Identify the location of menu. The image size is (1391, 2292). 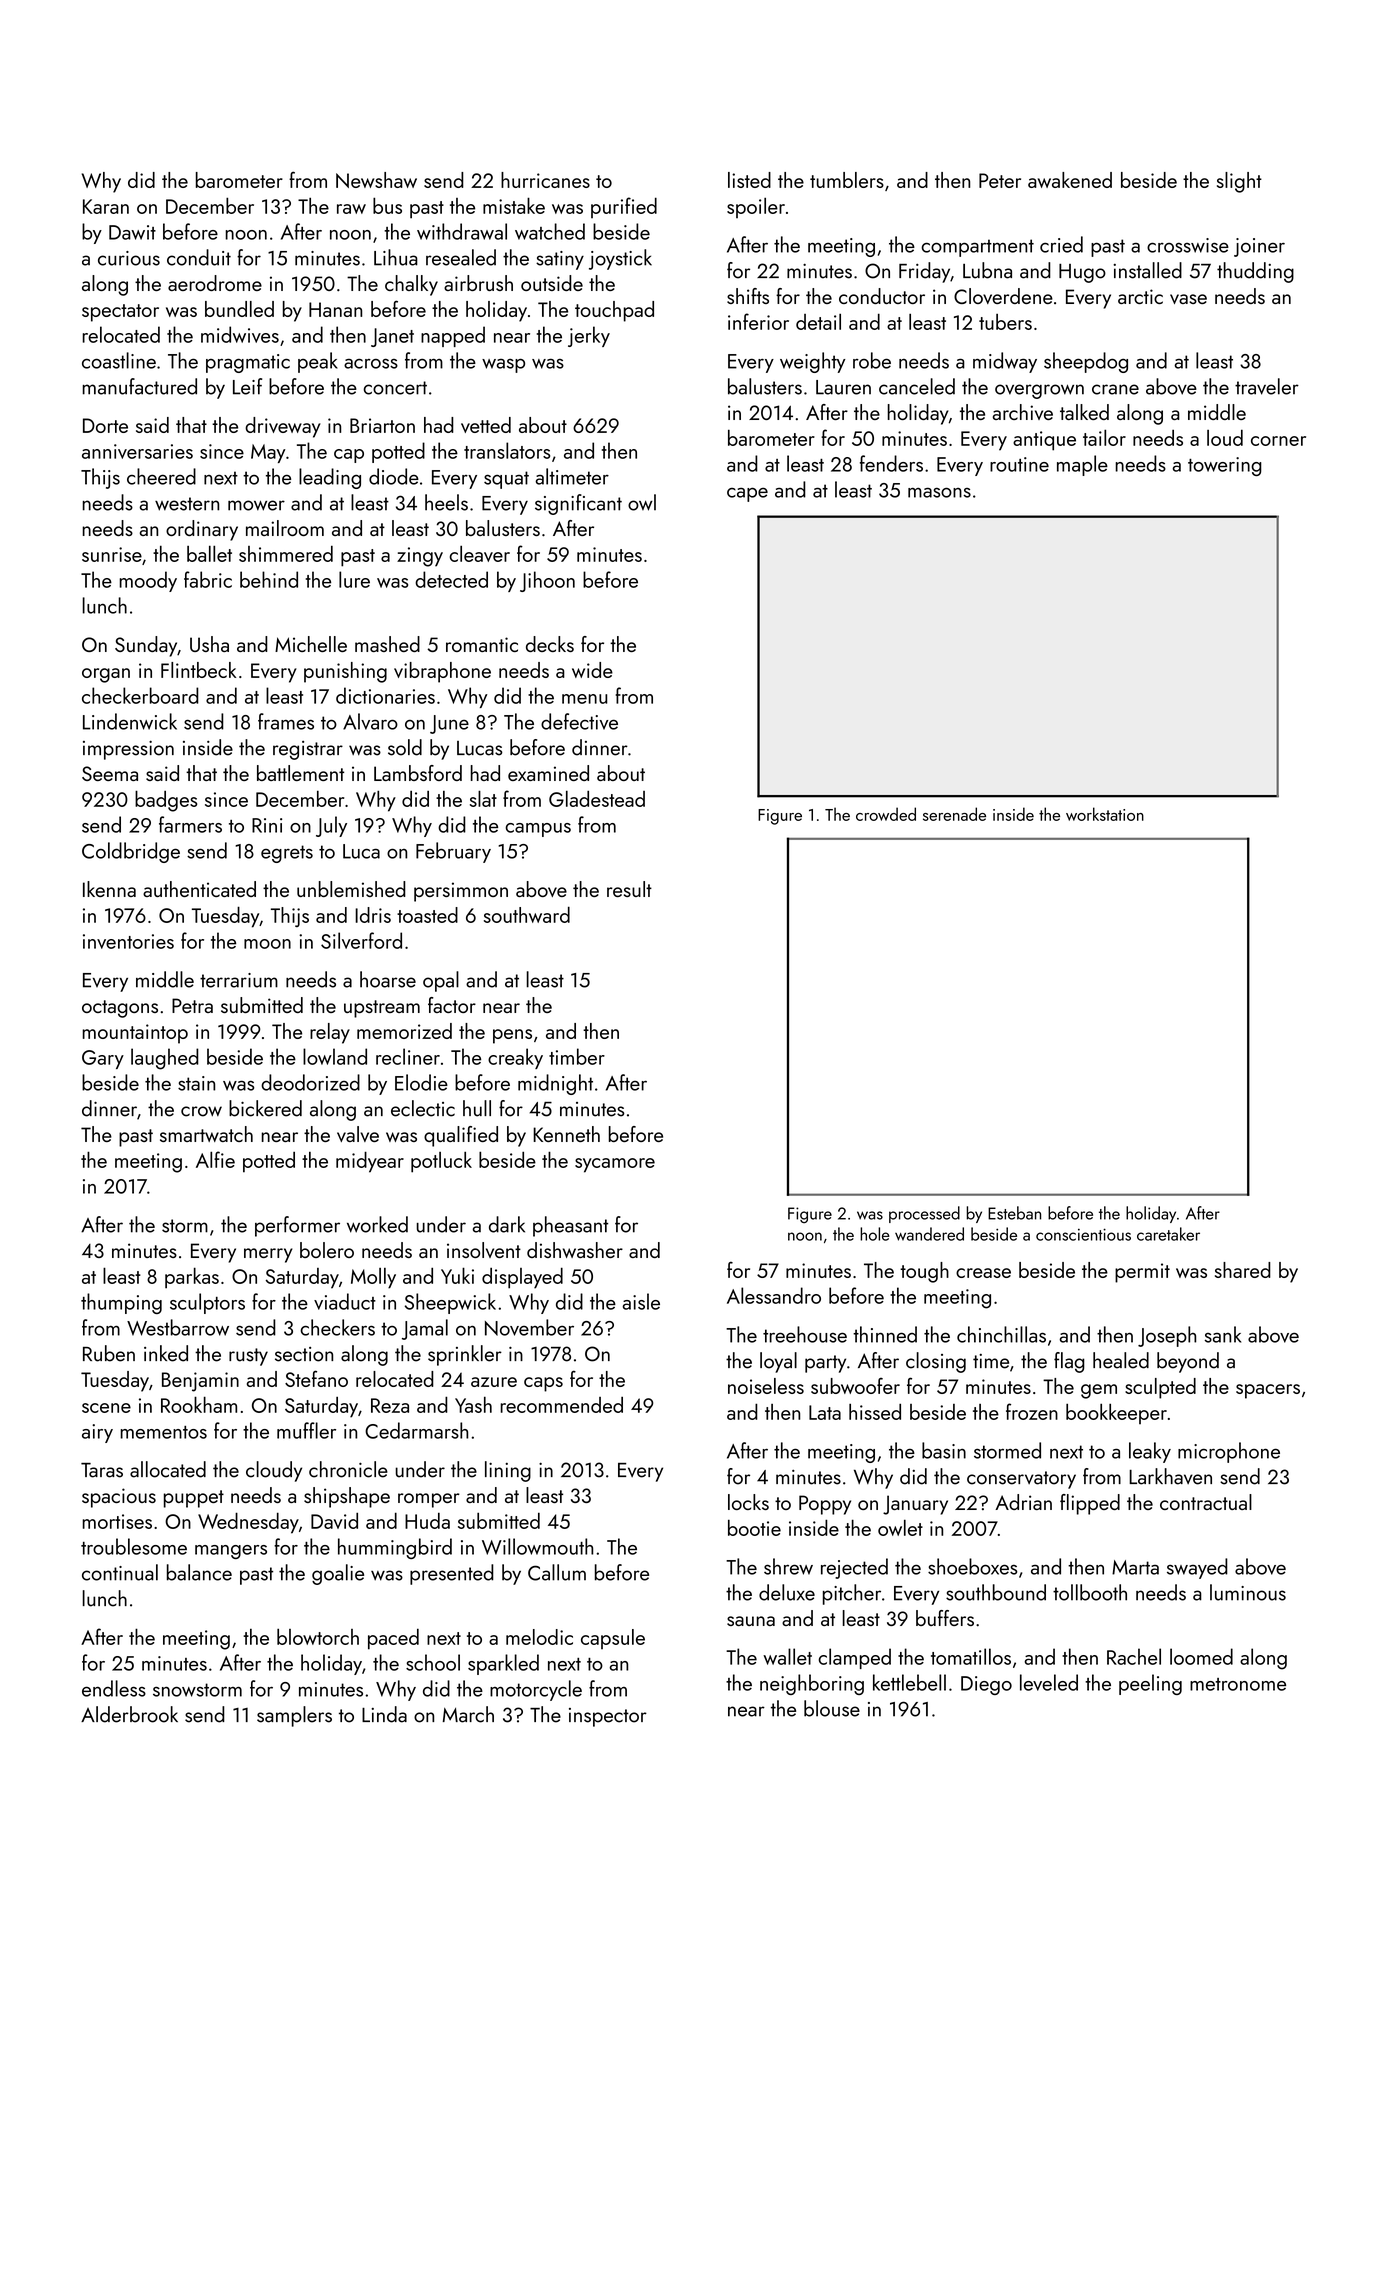
(584, 699).
